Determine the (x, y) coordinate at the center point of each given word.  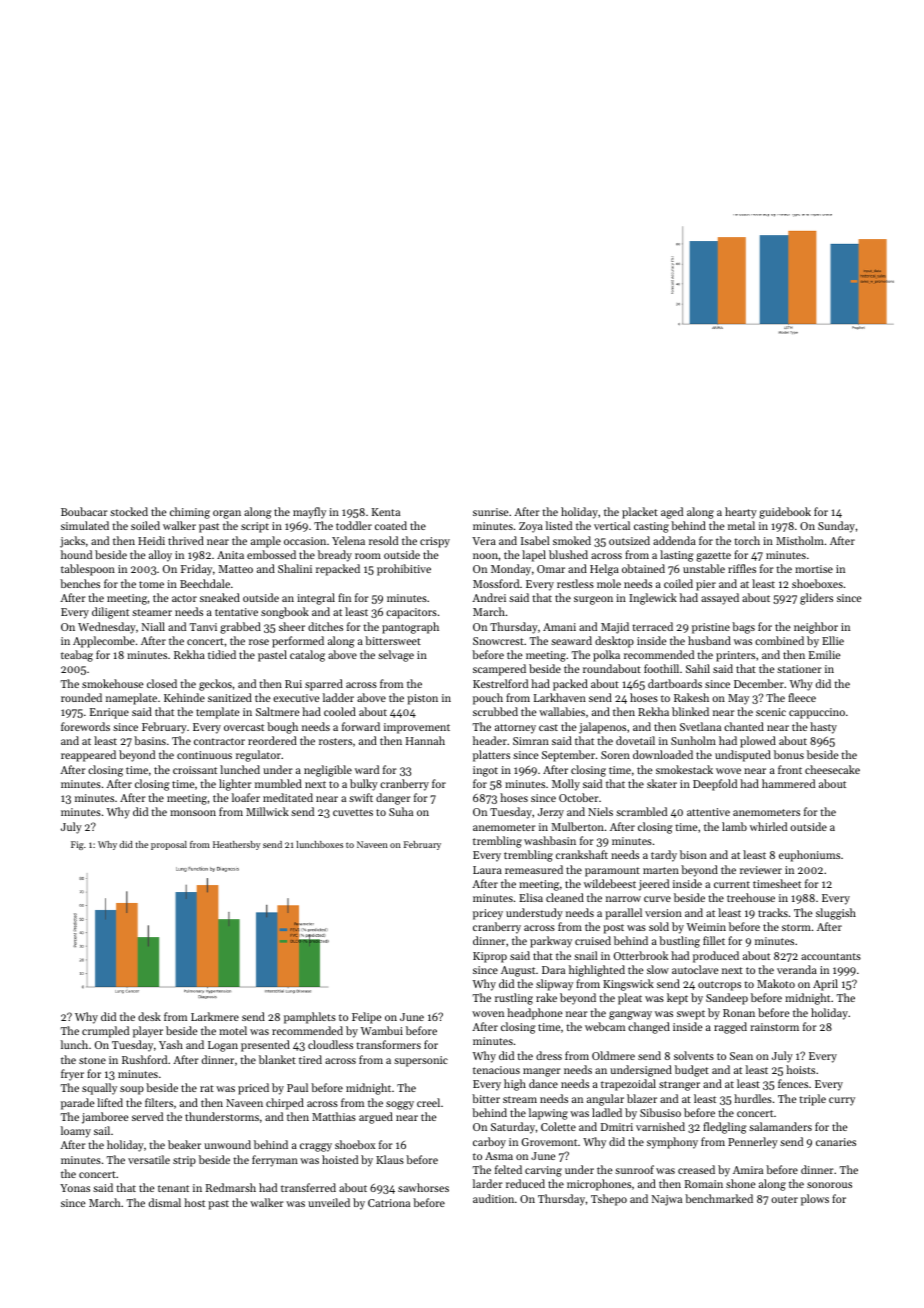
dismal (165, 1202)
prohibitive (404, 570)
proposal (169, 845)
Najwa (667, 1200)
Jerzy (551, 813)
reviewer (761, 870)
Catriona (389, 1203)
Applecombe (104, 642)
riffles (742, 568)
